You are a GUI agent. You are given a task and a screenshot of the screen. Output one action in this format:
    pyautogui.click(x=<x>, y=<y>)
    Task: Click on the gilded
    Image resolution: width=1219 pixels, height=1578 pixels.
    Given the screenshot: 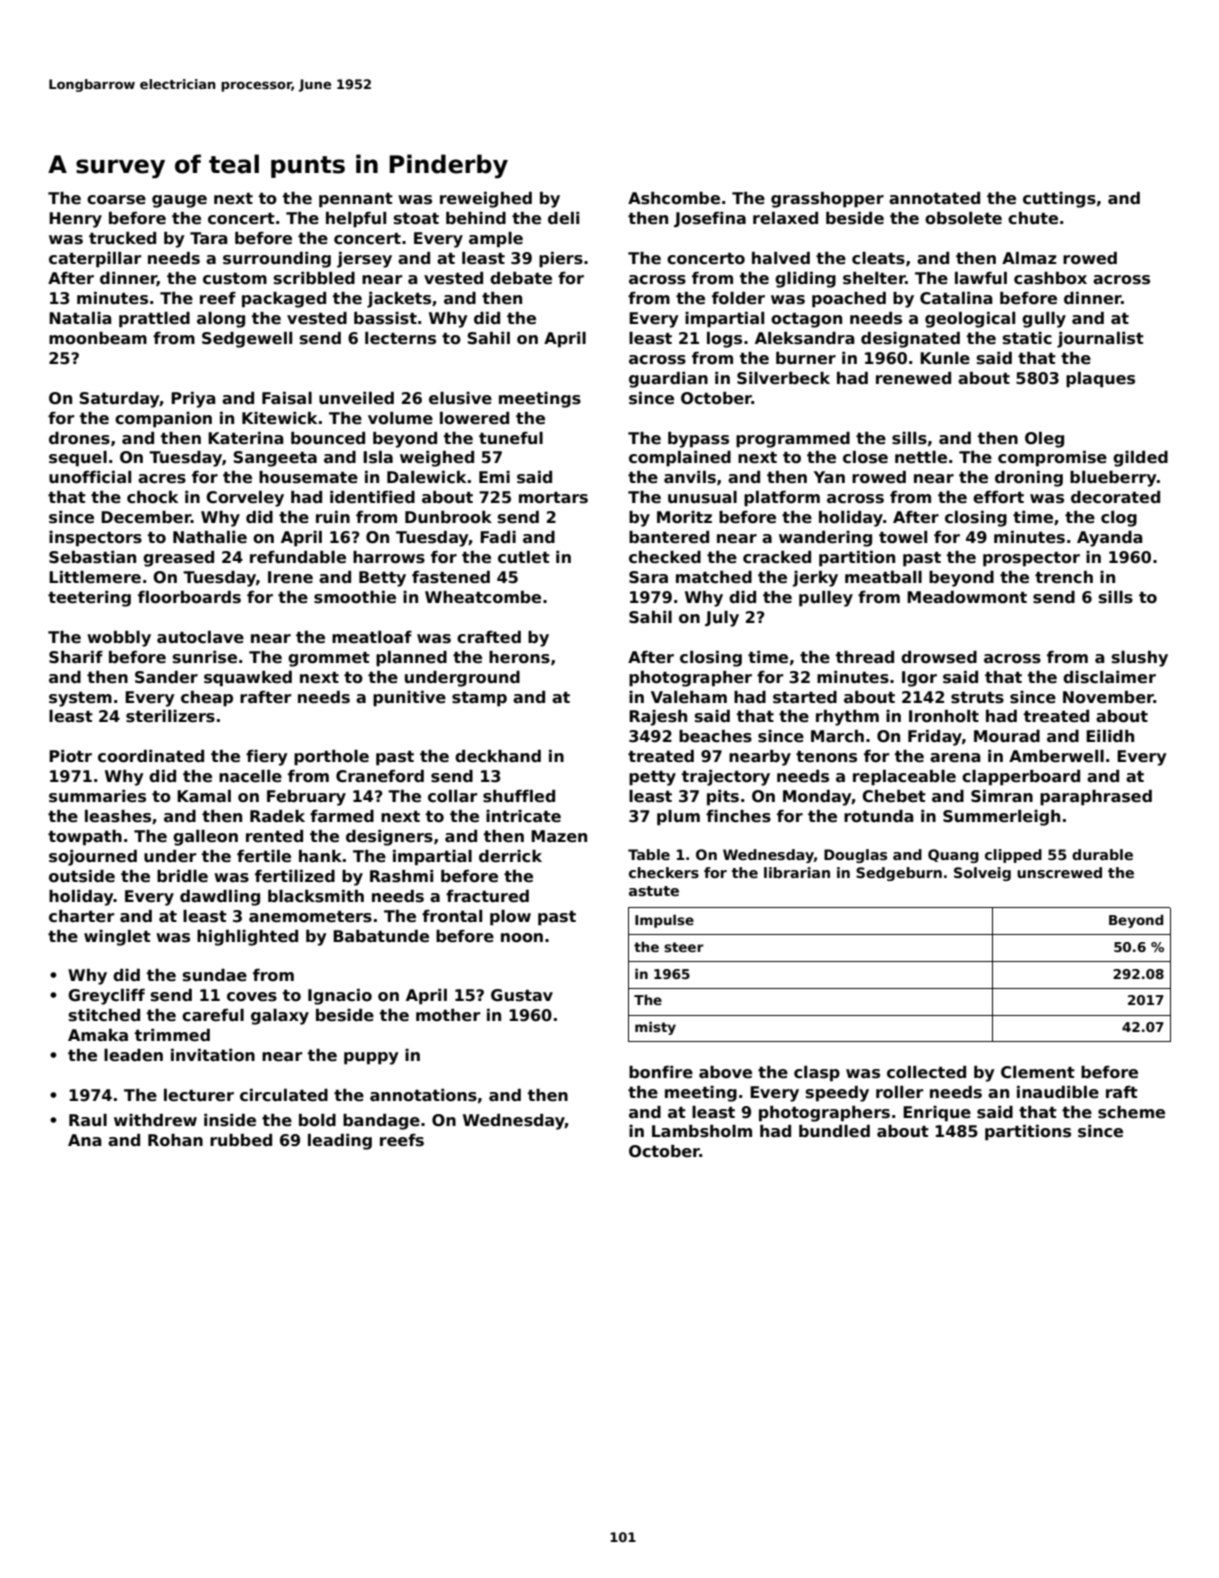 What is the action you would take?
    pyautogui.click(x=1140, y=459)
